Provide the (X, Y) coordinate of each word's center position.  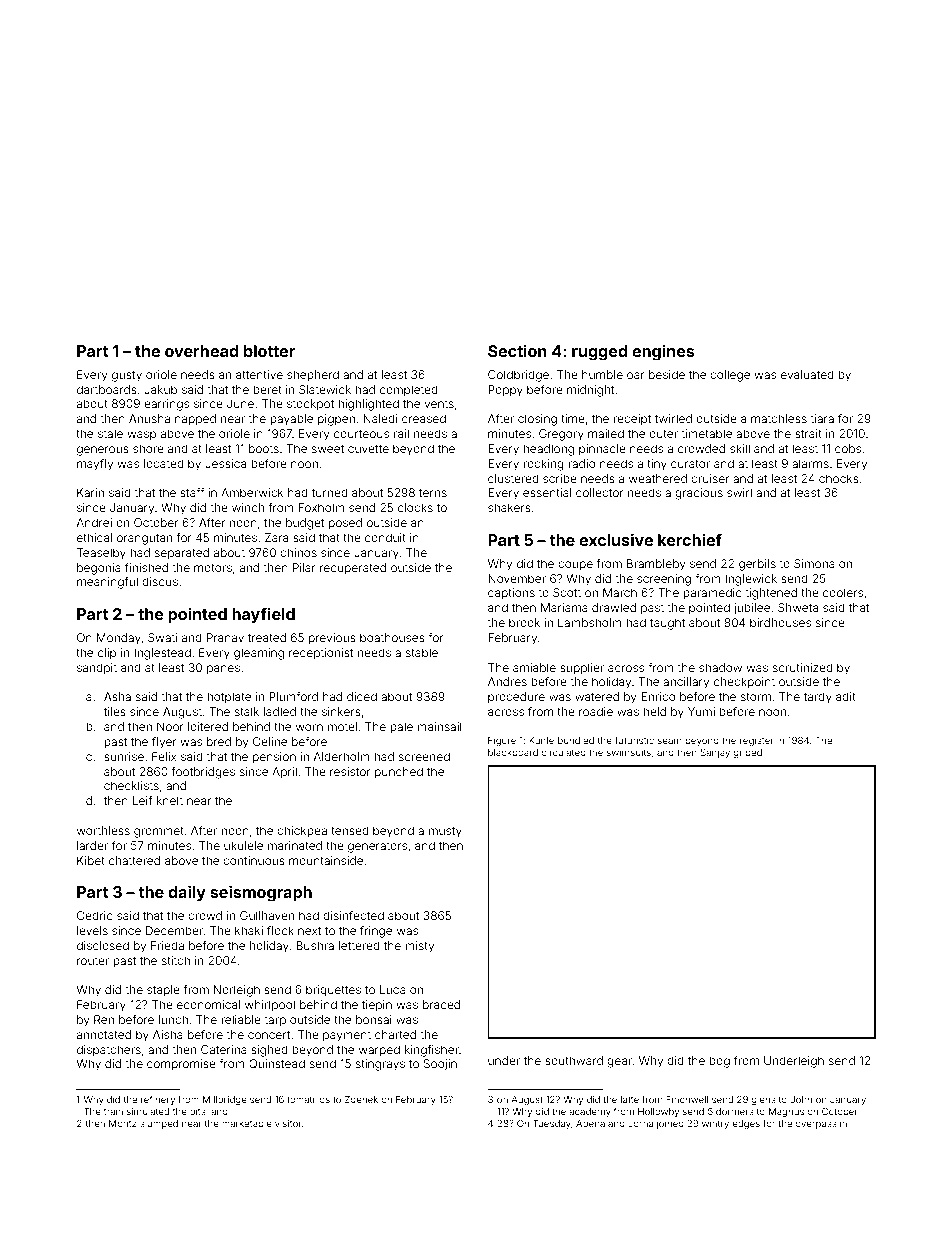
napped (195, 420)
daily (187, 893)
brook (524, 622)
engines (663, 352)
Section (517, 350)
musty (445, 832)
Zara (276, 537)
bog (719, 1062)
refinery (158, 1100)
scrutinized (803, 667)
